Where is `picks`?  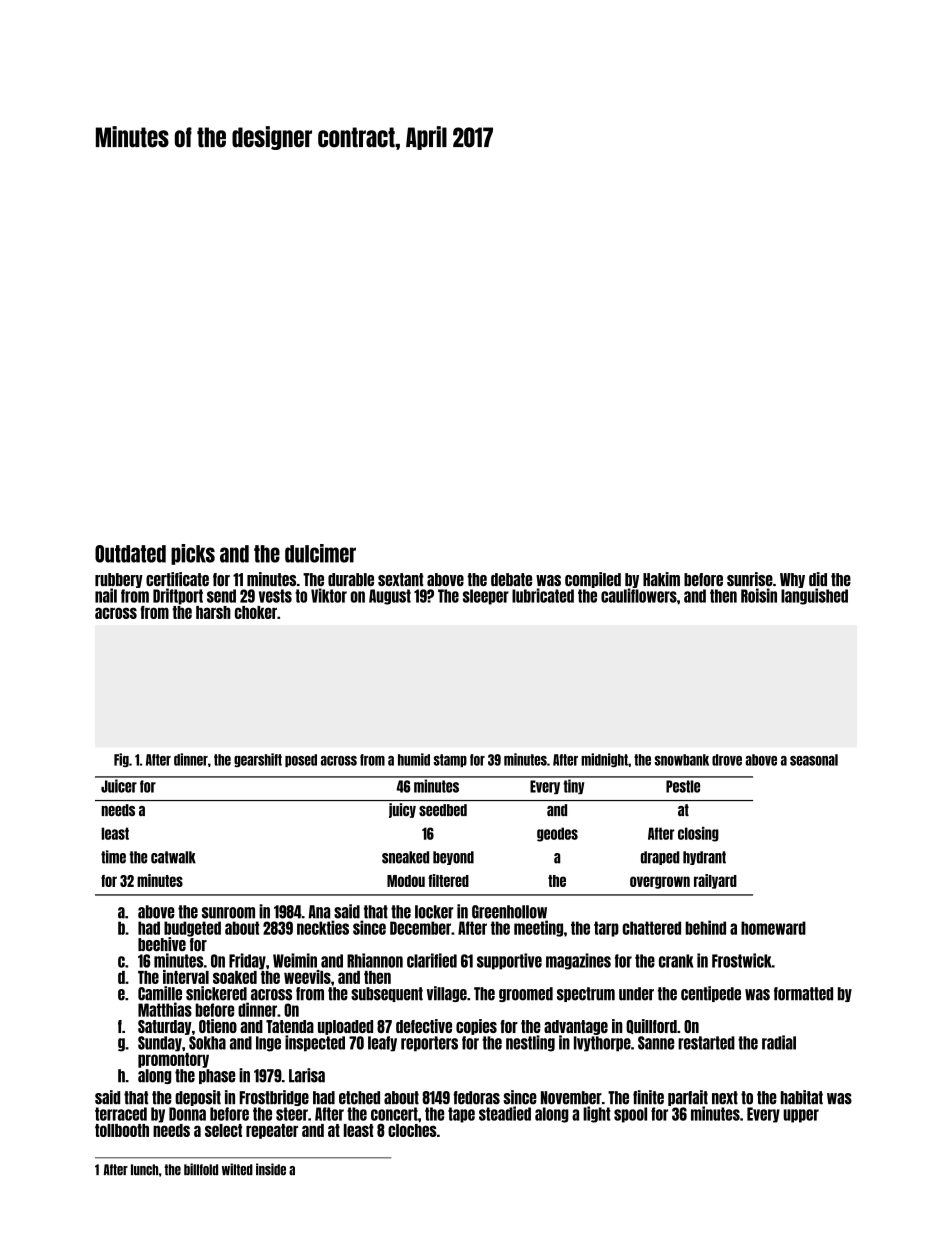 picks is located at coordinates (193, 554).
